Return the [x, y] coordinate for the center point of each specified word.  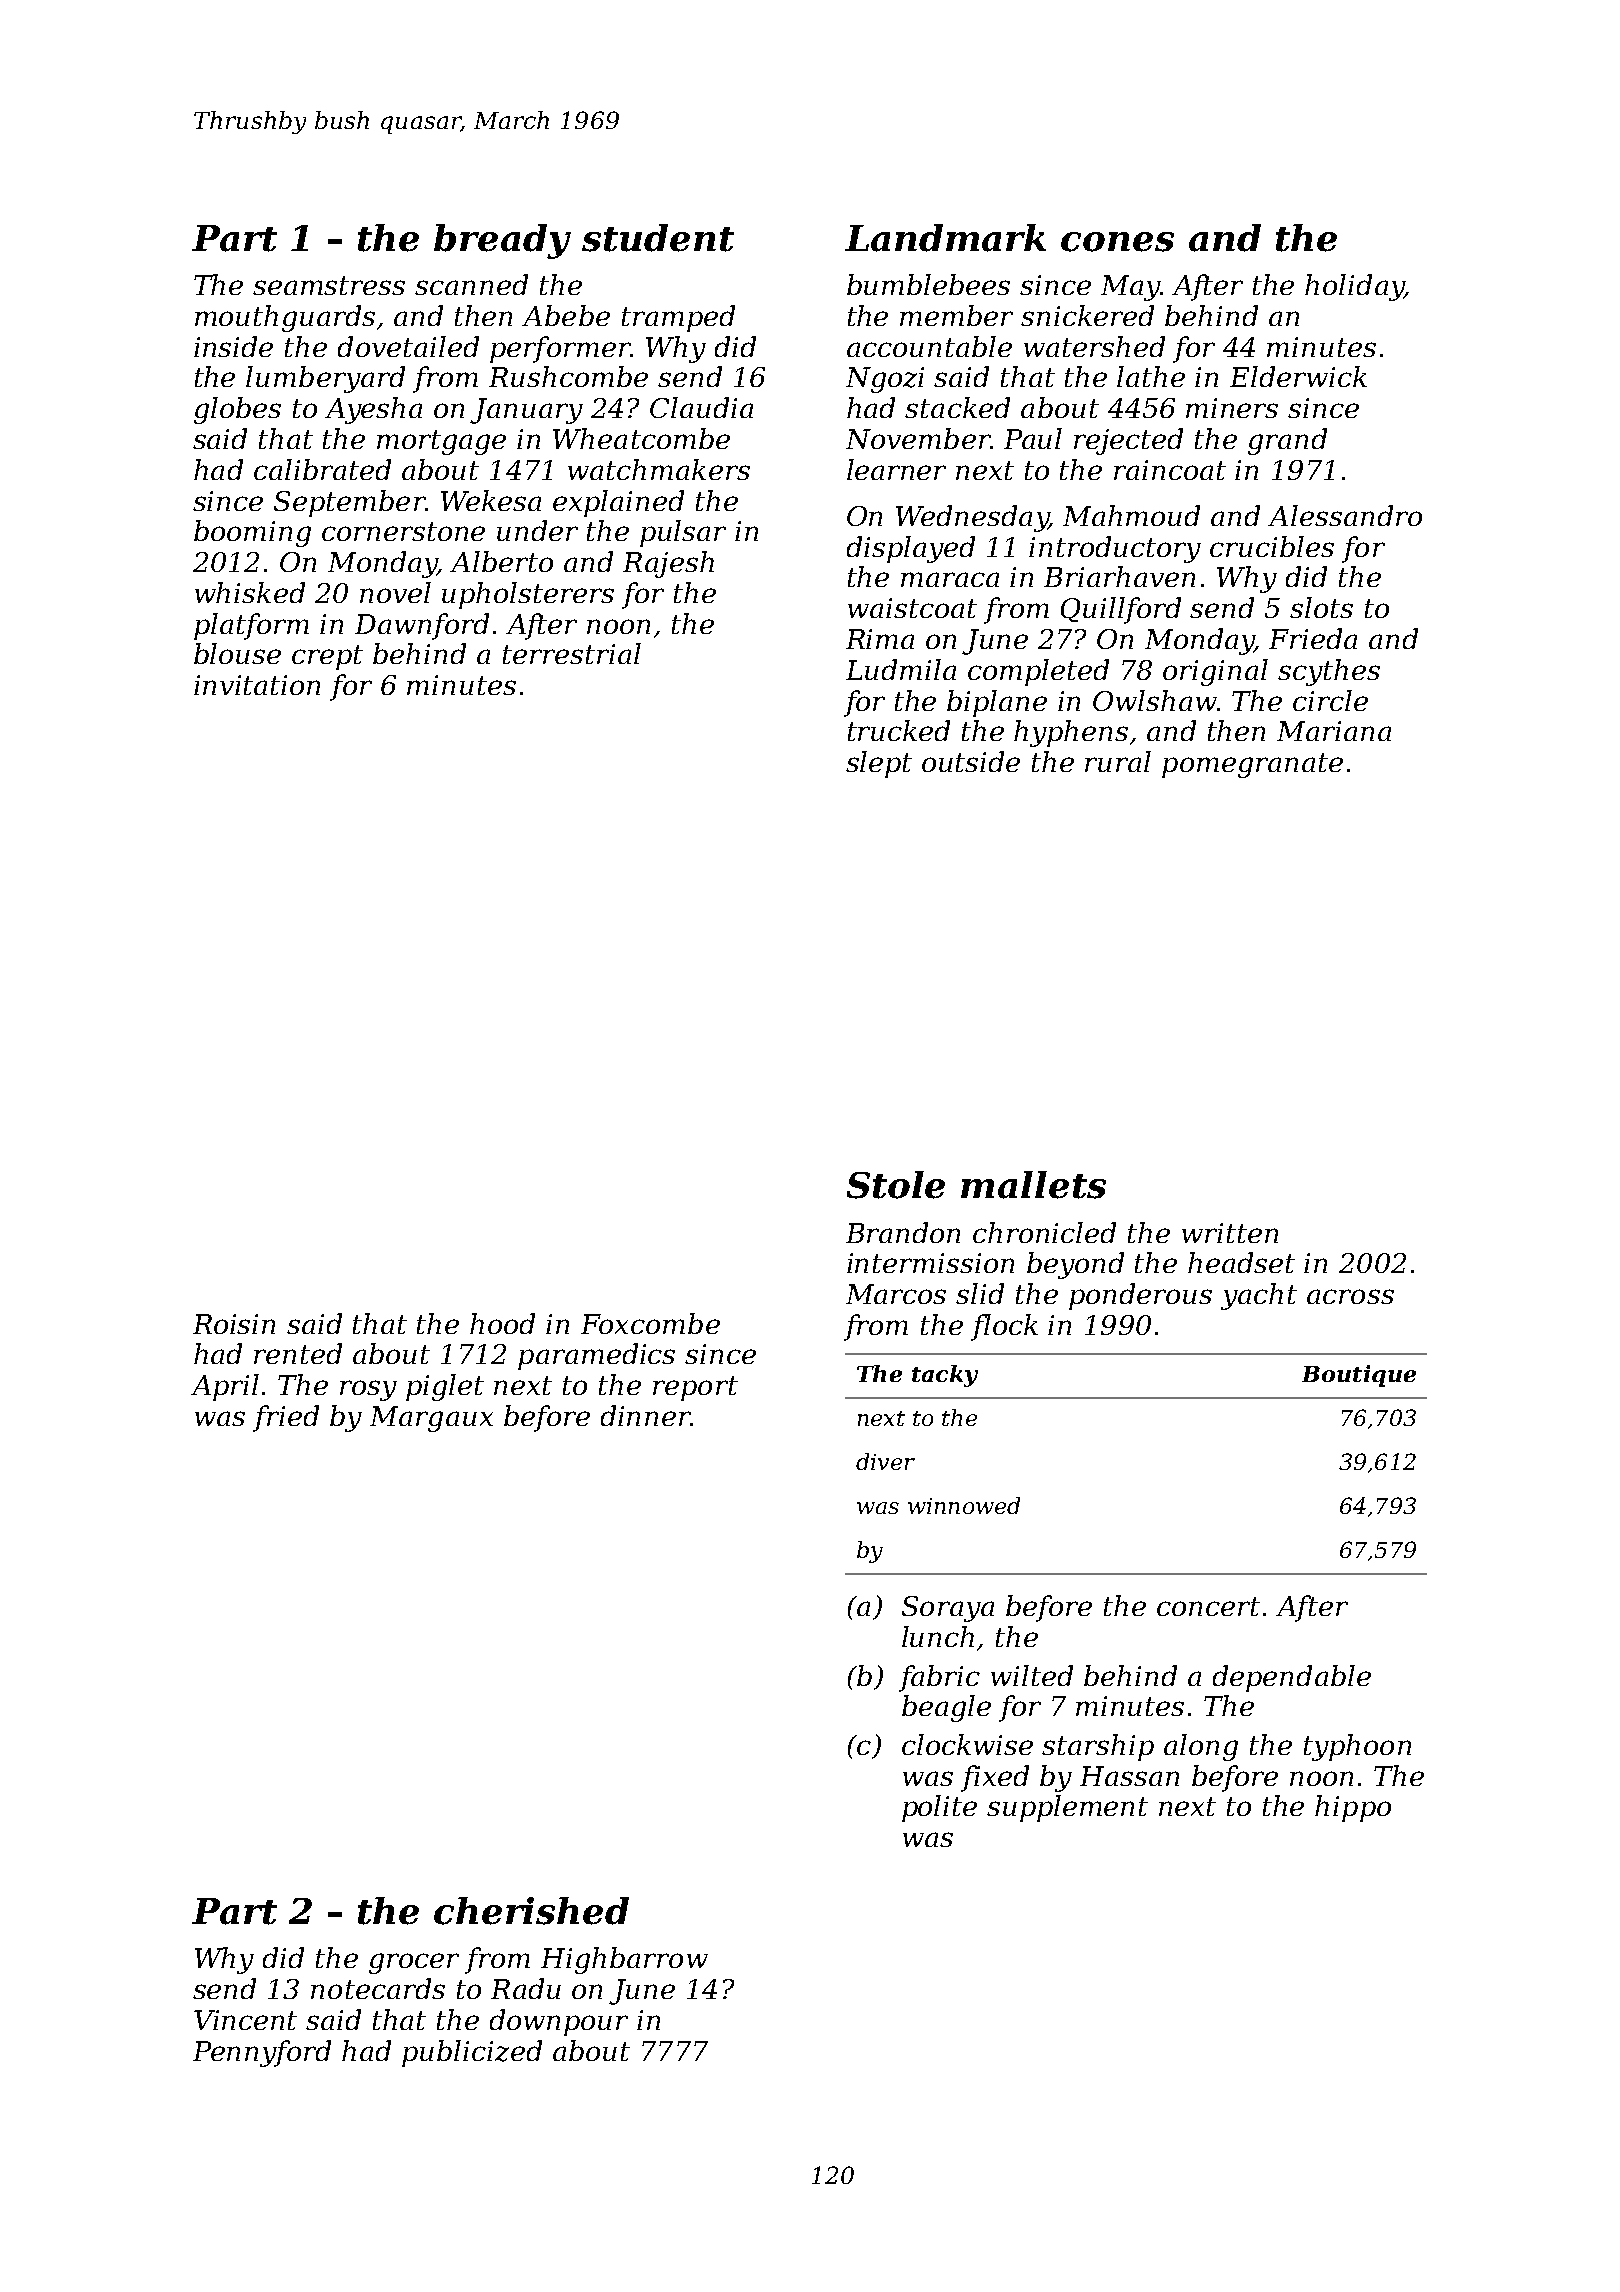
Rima [880, 639]
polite [939, 1808]
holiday [1354, 287]
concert [1208, 1606]
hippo [1353, 1808]
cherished [531, 1911]
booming [252, 533]
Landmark [945, 238]
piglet [445, 1387]
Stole [896, 1185]
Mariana [1334, 731]
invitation [257, 685]
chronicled [1044, 1232]
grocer [414, 1963]
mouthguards [285, 318]
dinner [646, 1415]
